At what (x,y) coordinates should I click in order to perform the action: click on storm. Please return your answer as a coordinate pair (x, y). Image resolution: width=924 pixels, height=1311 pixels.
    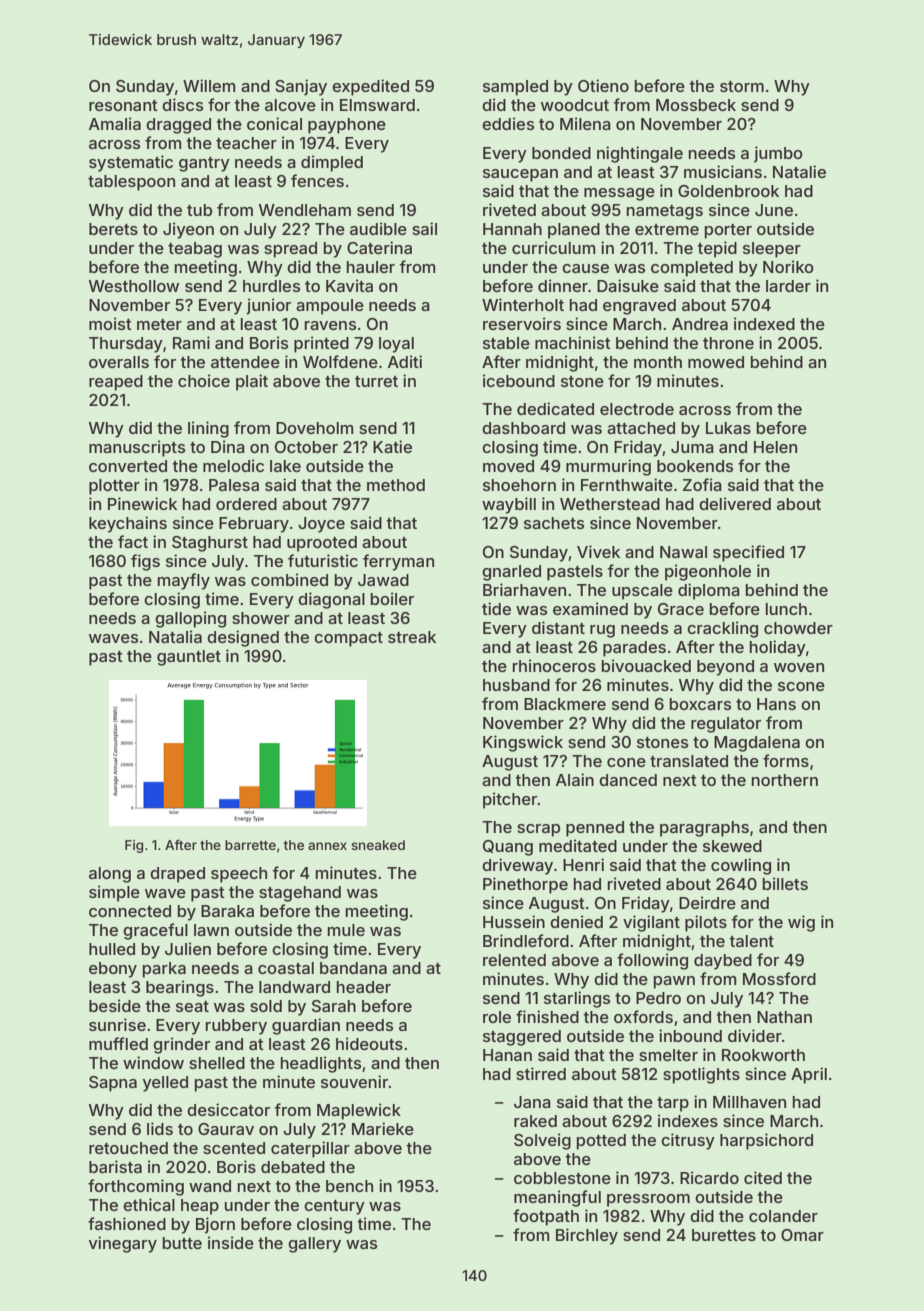
    Looking at the image, I should click on (742, 86).
